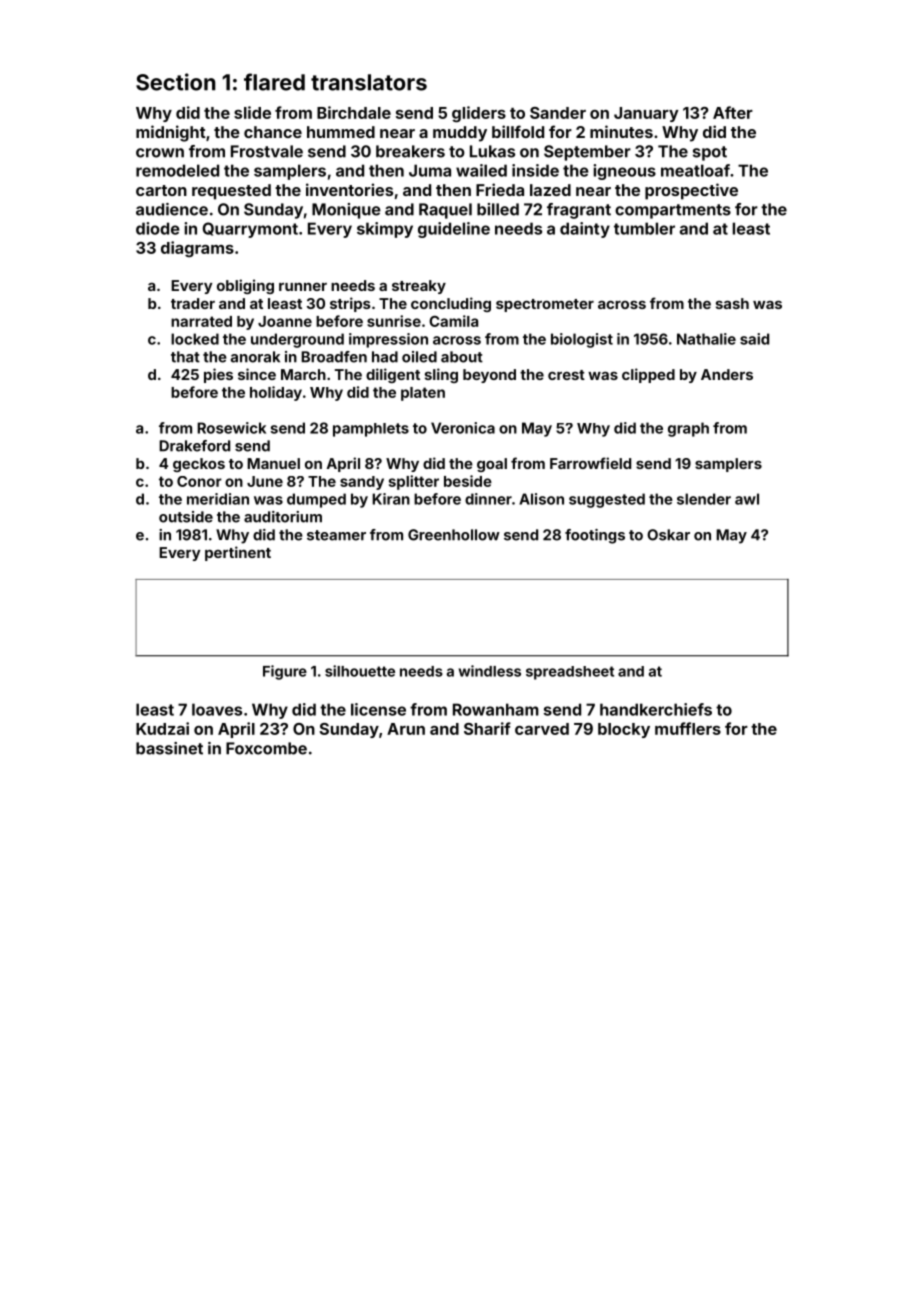 The width and height of the screenshot is (924, 1314). What do you see at coordinates (369, 82) in the screenshot?
I see `translators` at bounding box center [369, 82].
